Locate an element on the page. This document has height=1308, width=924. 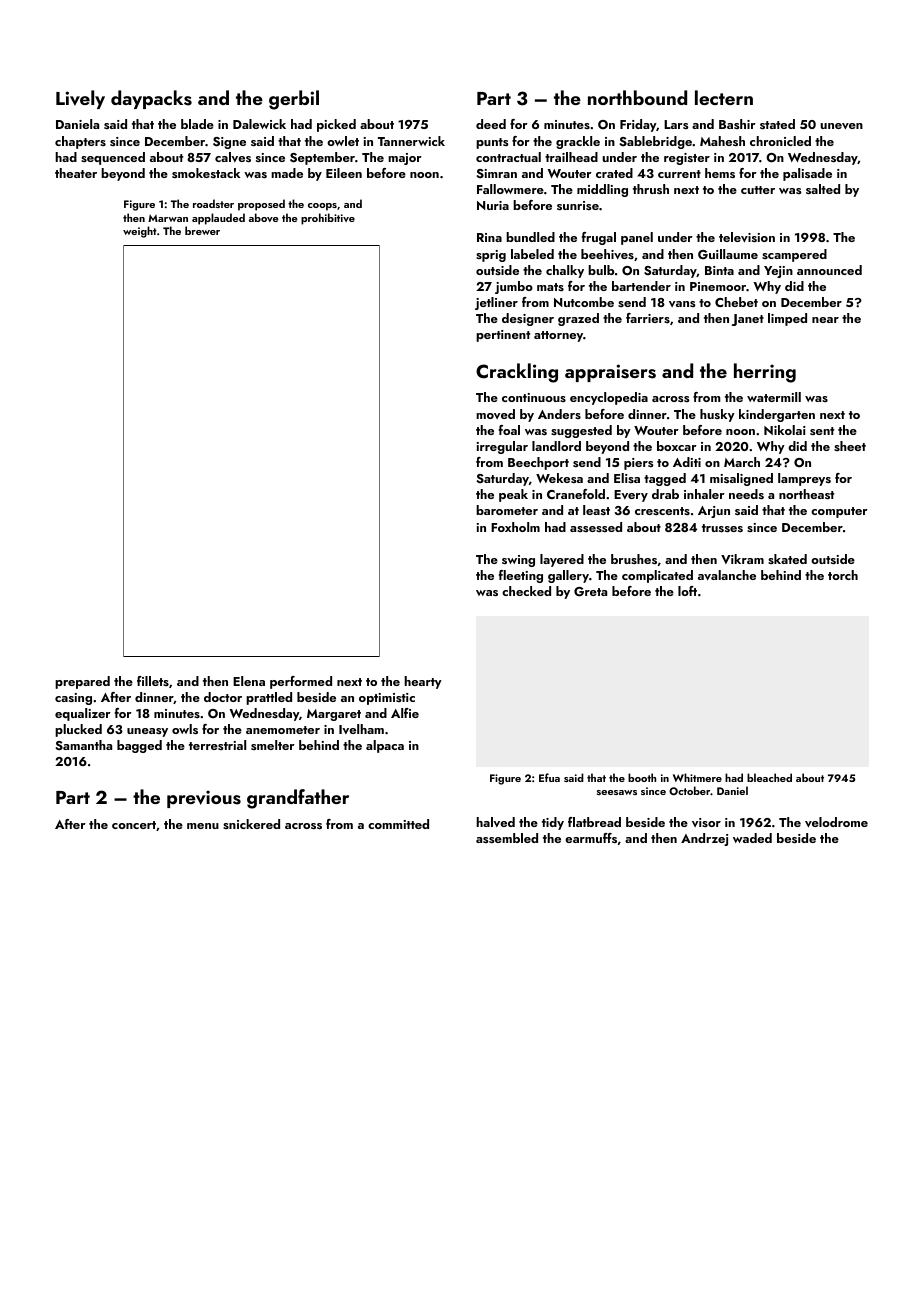
moved is located at coordinates (495, 414).
